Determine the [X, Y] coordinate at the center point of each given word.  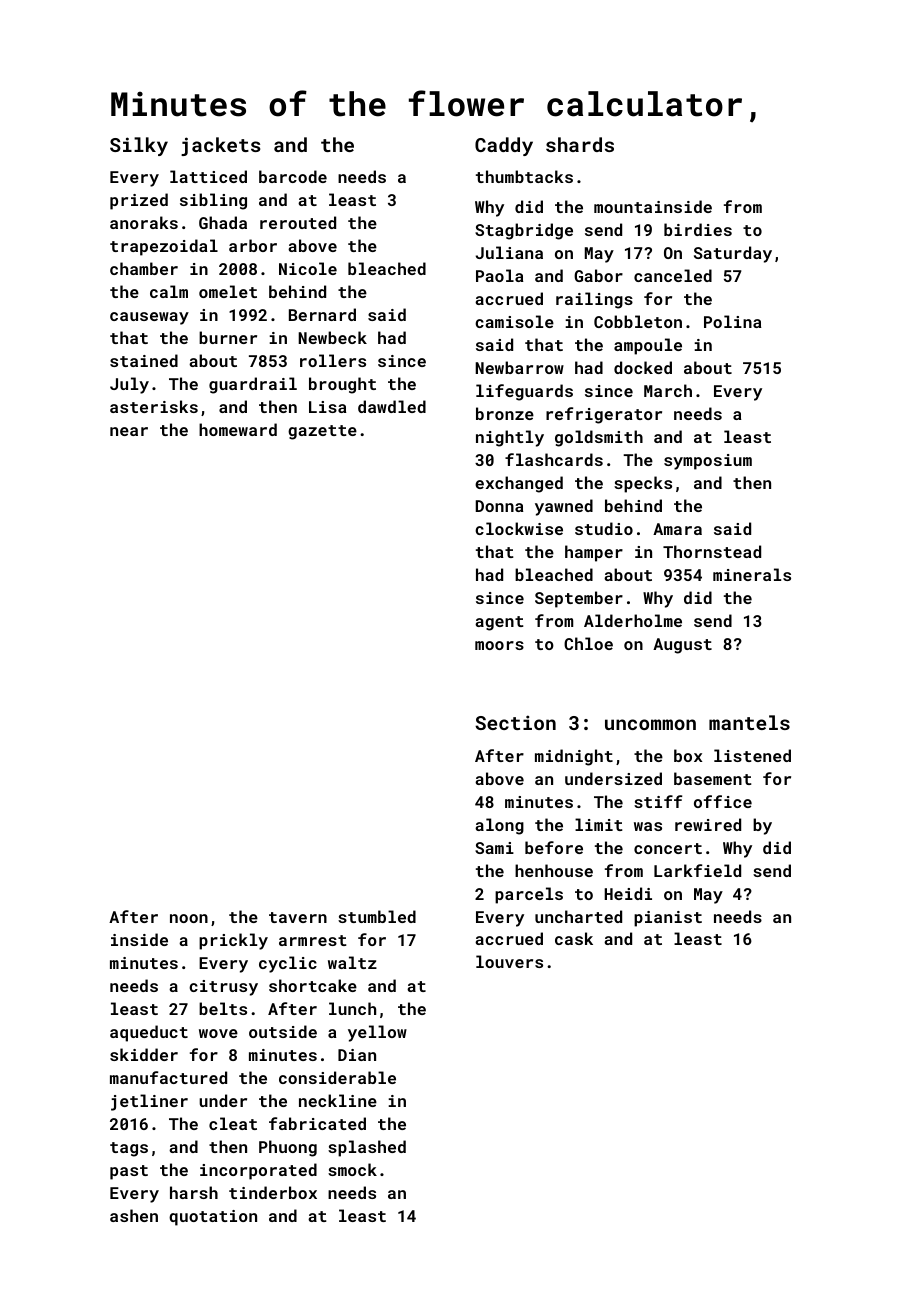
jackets [220, 146]
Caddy [504, 146]
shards [580, 144]
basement [713, 778]
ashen [134, 1215]
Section [515, 722]
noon [189, 918]
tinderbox [273, 1192]
